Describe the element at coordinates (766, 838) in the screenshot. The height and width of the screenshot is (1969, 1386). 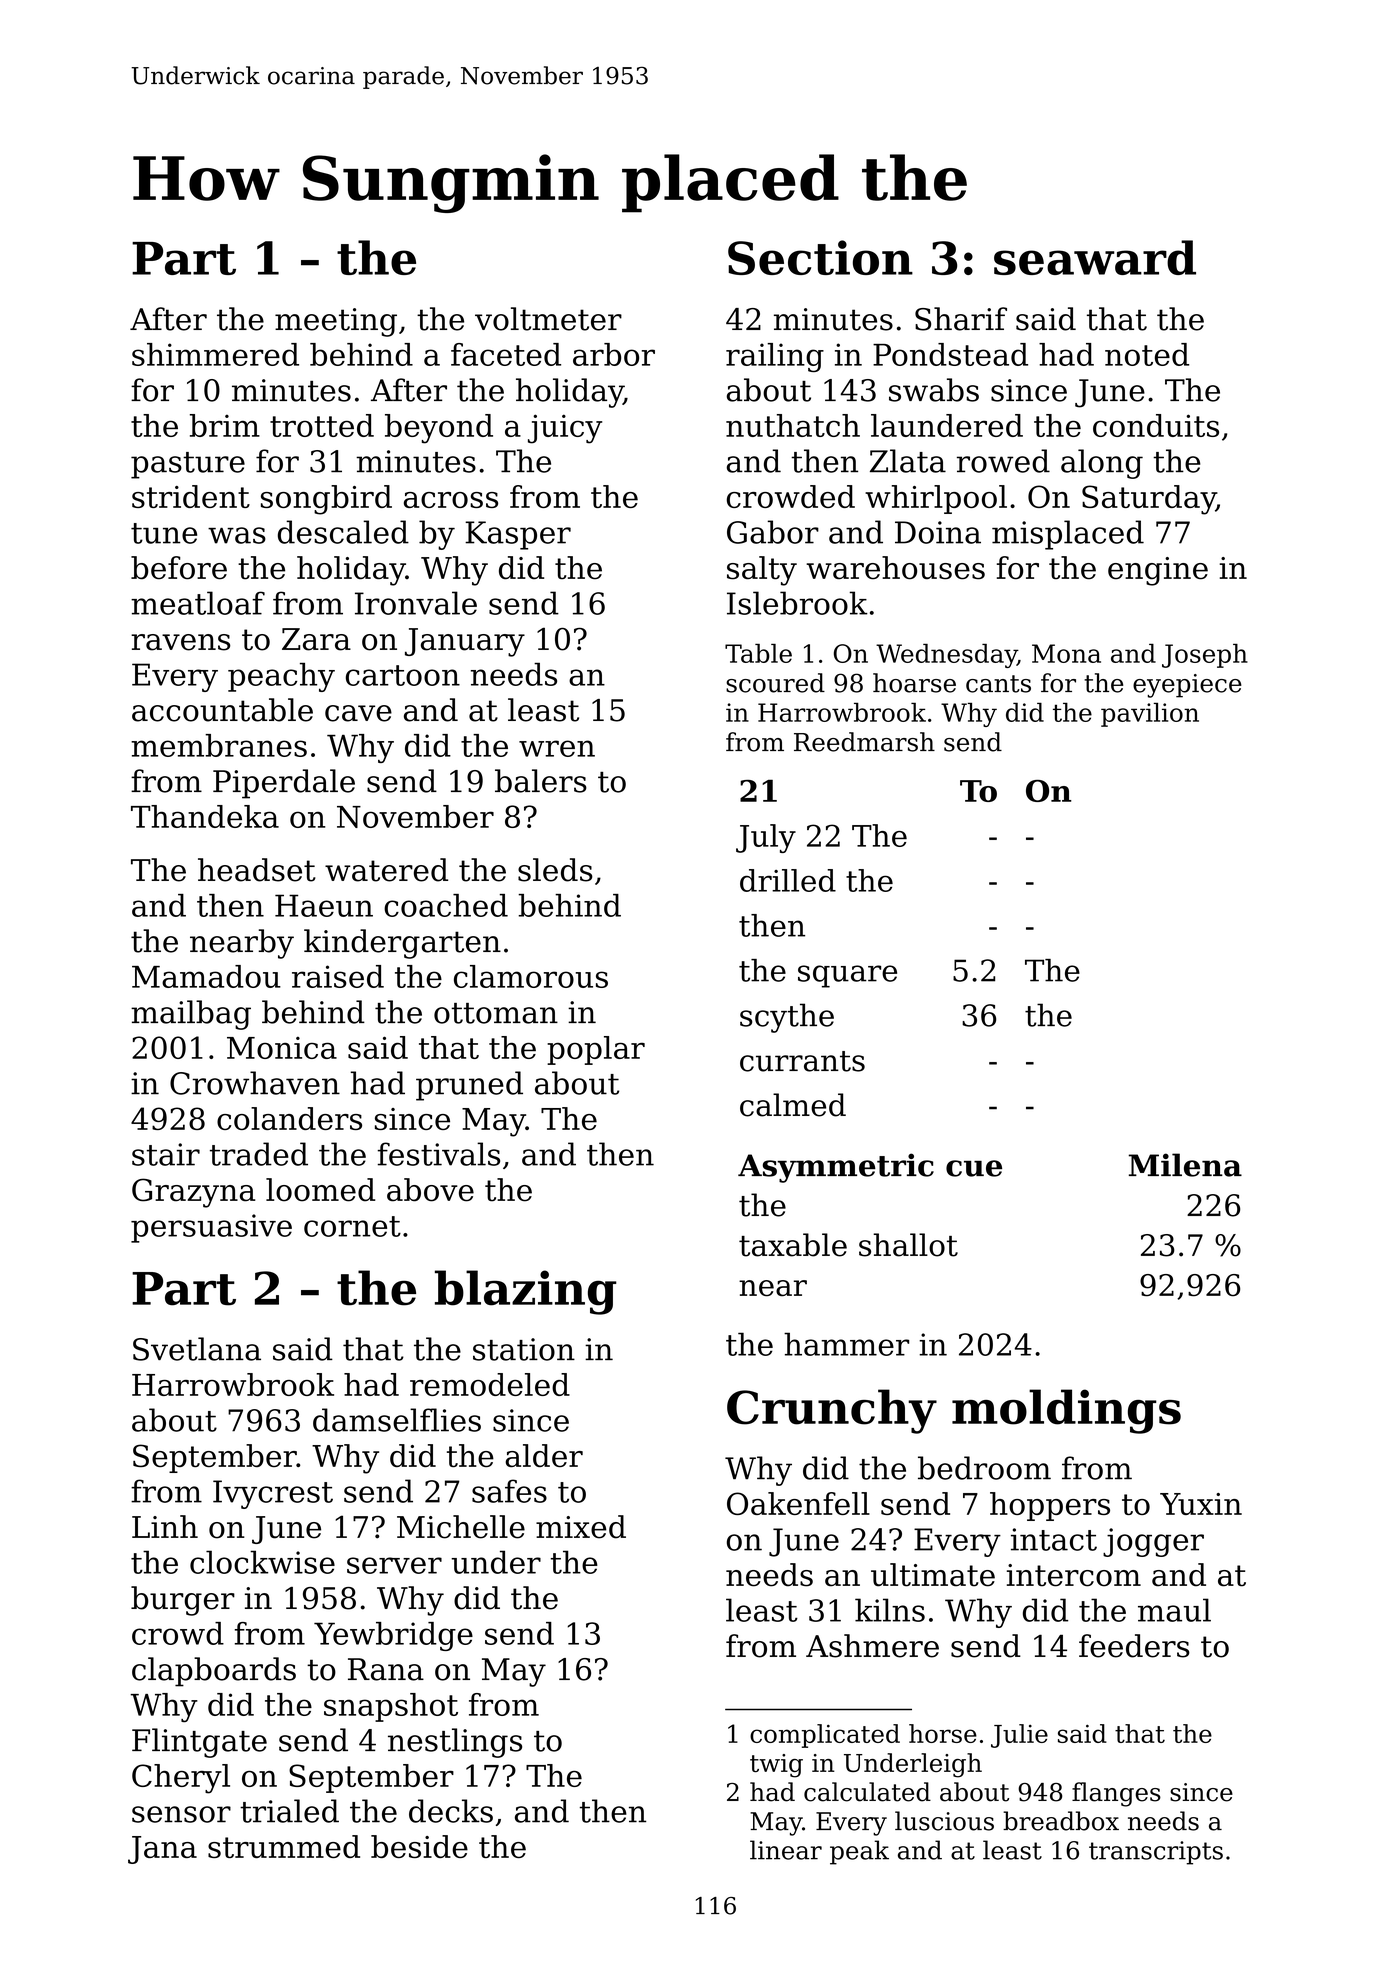
I see `July` at that location.
